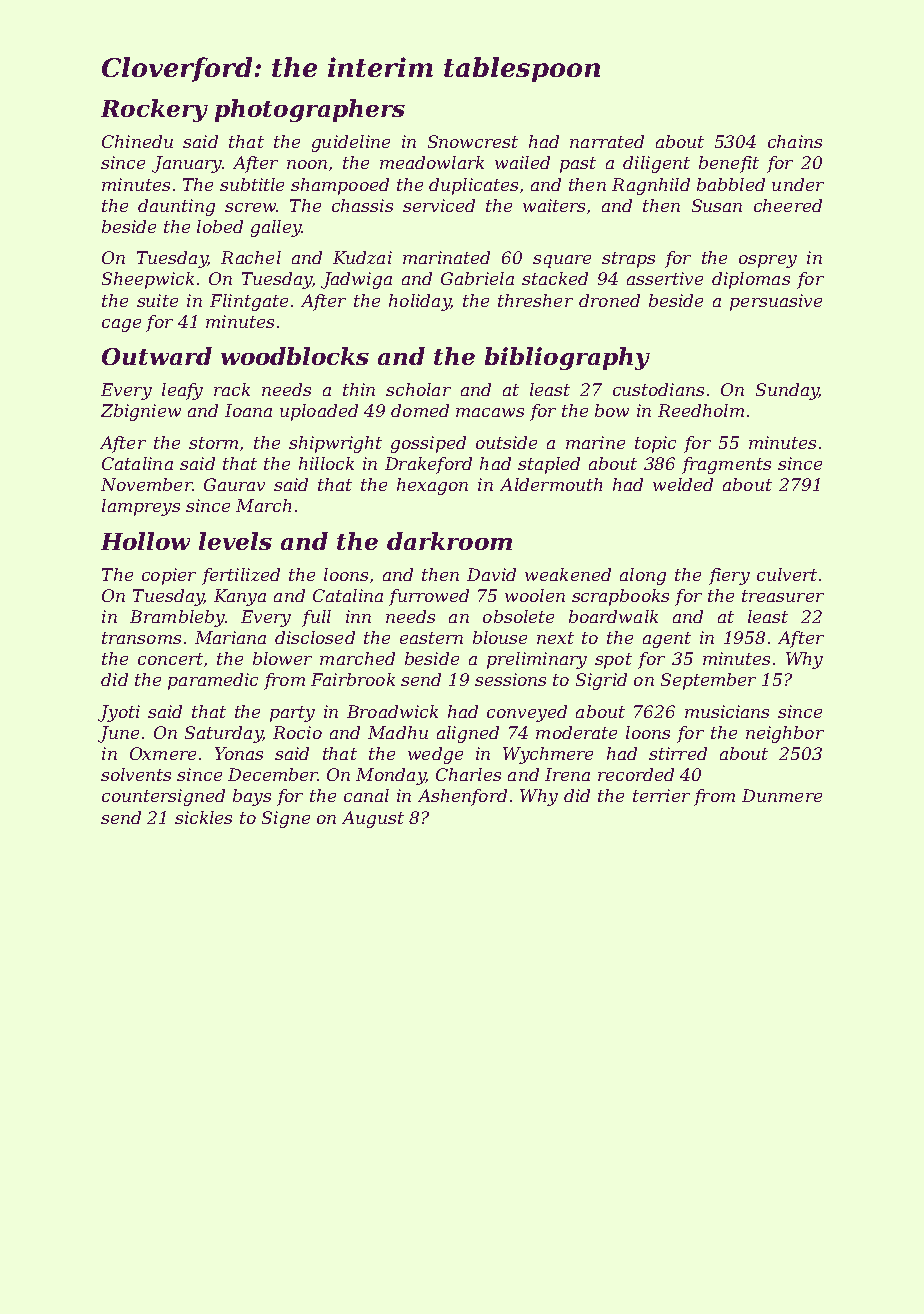 The height and width of the page is (1314, 924). What do you see at coordinates (708, 681) in the page?
I see `September` at bounding box center [708, 681].
